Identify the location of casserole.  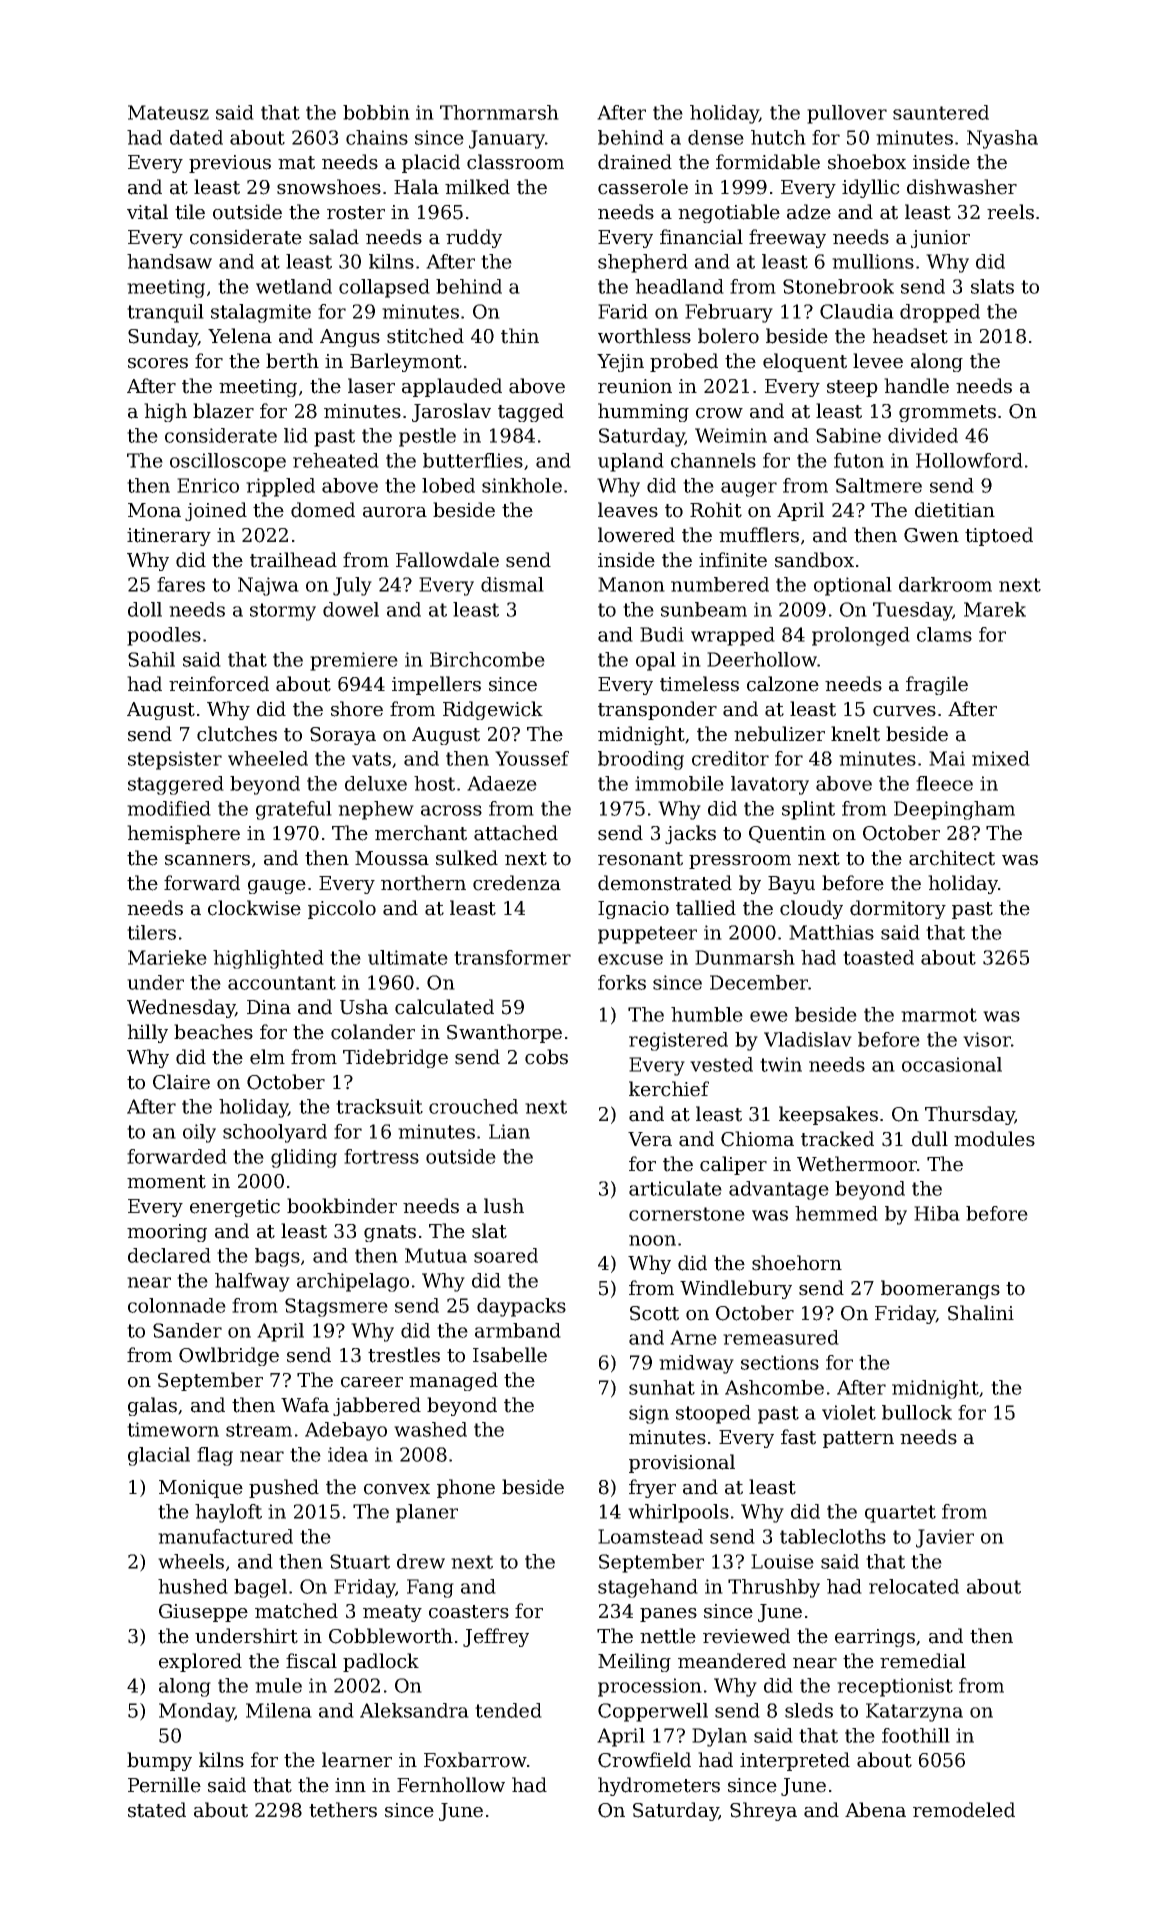
(643, 187).
